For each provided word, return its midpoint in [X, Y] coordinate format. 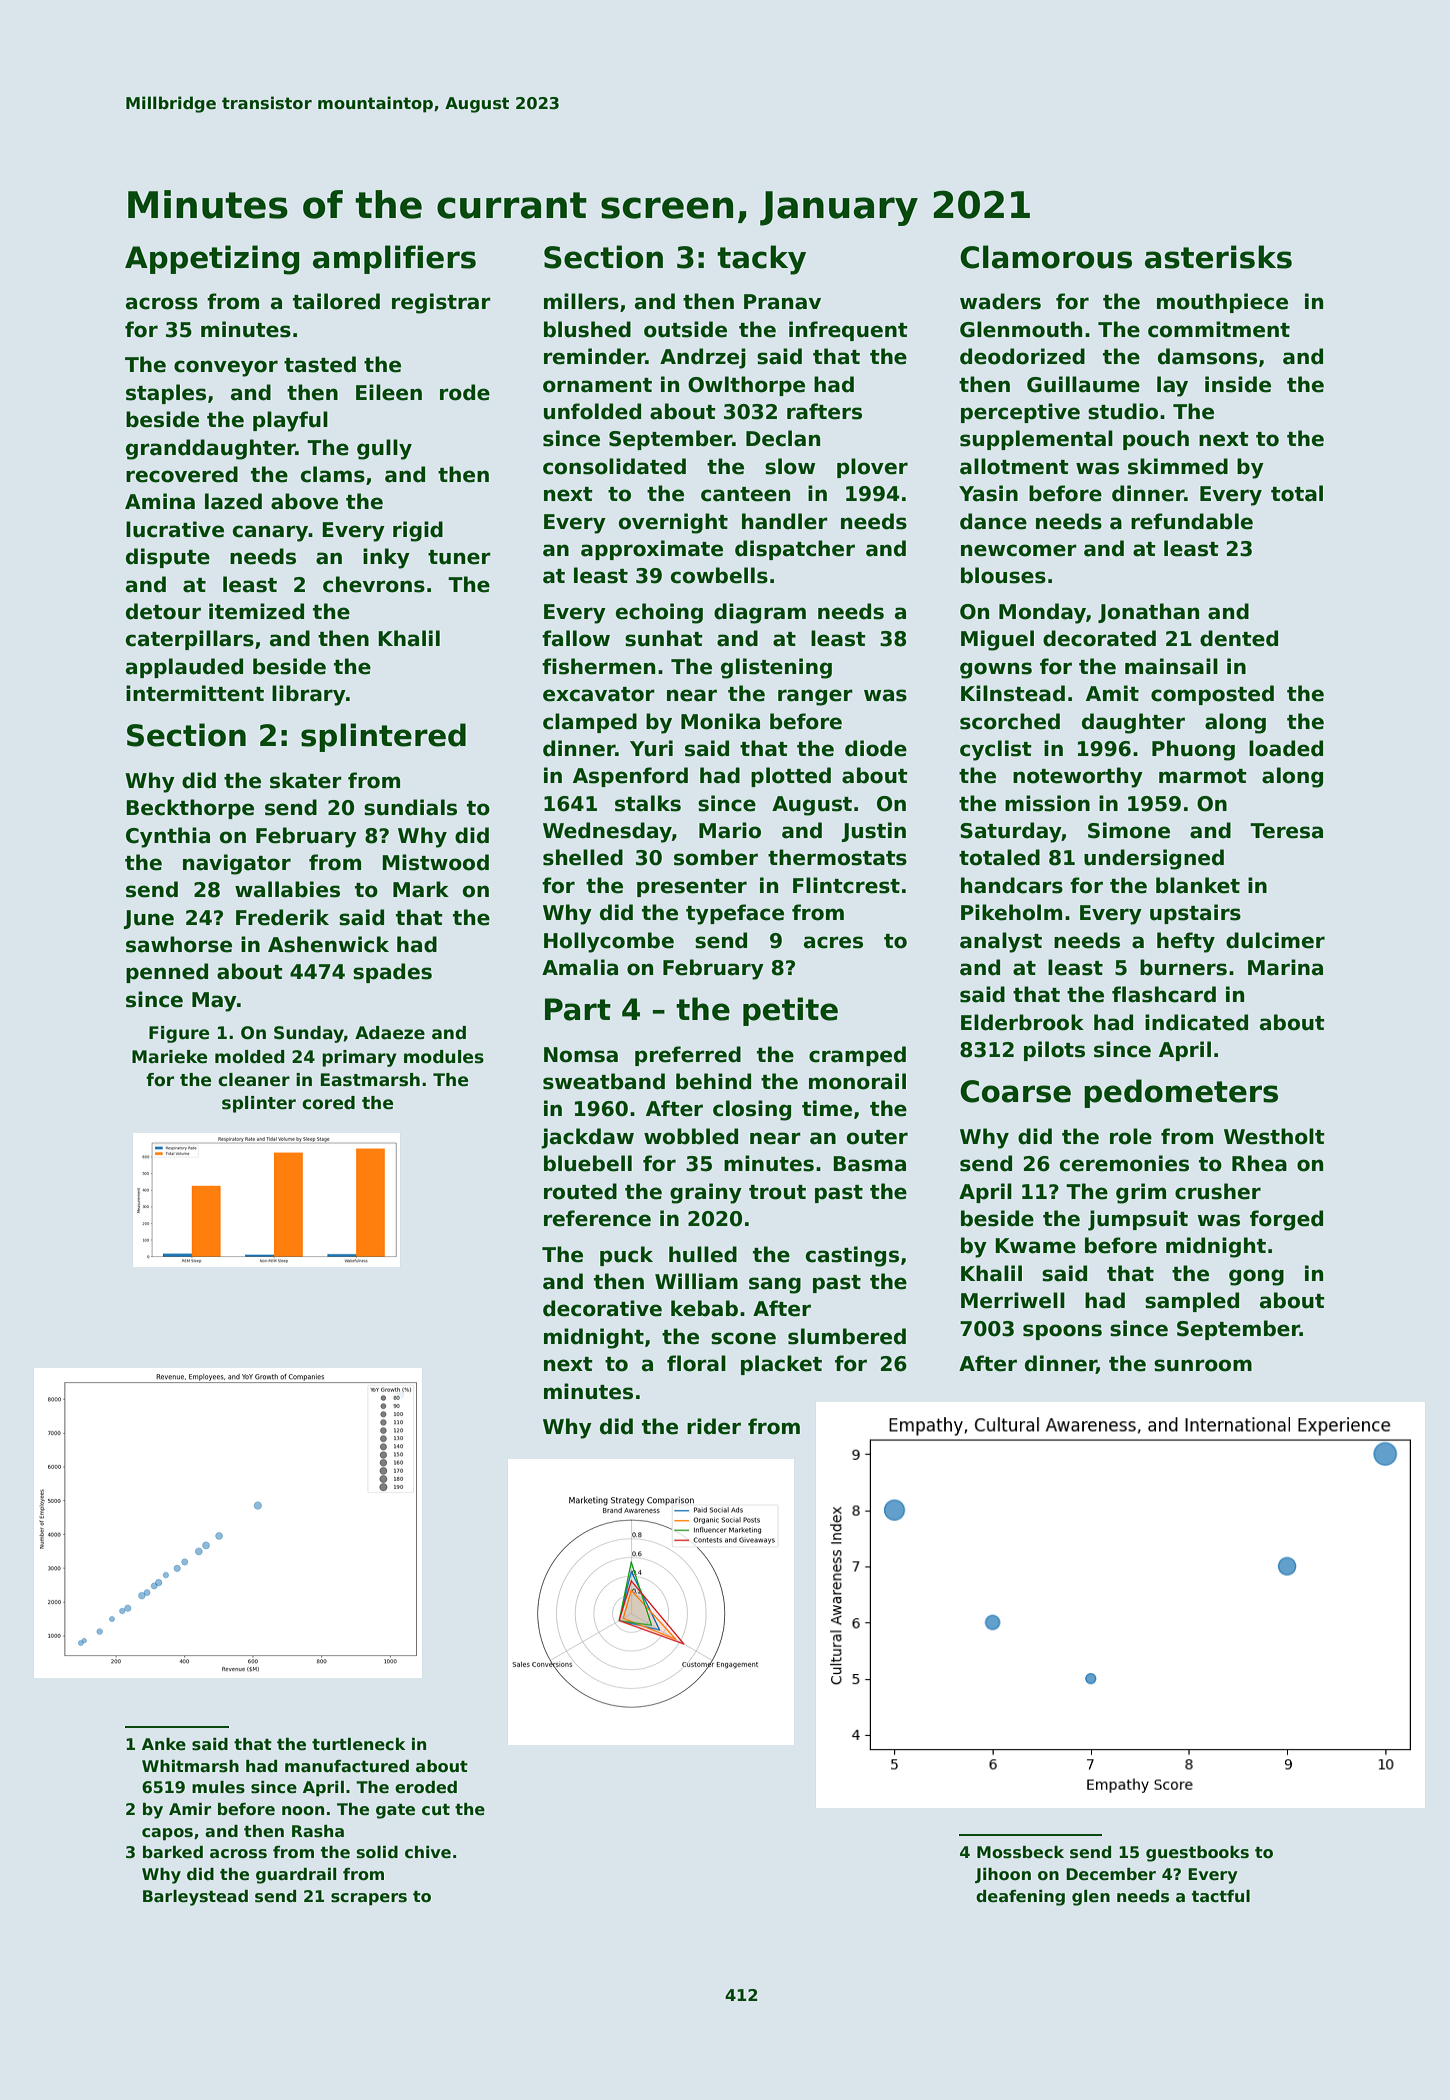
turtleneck [358, 1744]
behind [713, 1081]
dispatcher [795, 550]
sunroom [1203, 1365]
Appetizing [212, 260]
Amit [1112, 693]
